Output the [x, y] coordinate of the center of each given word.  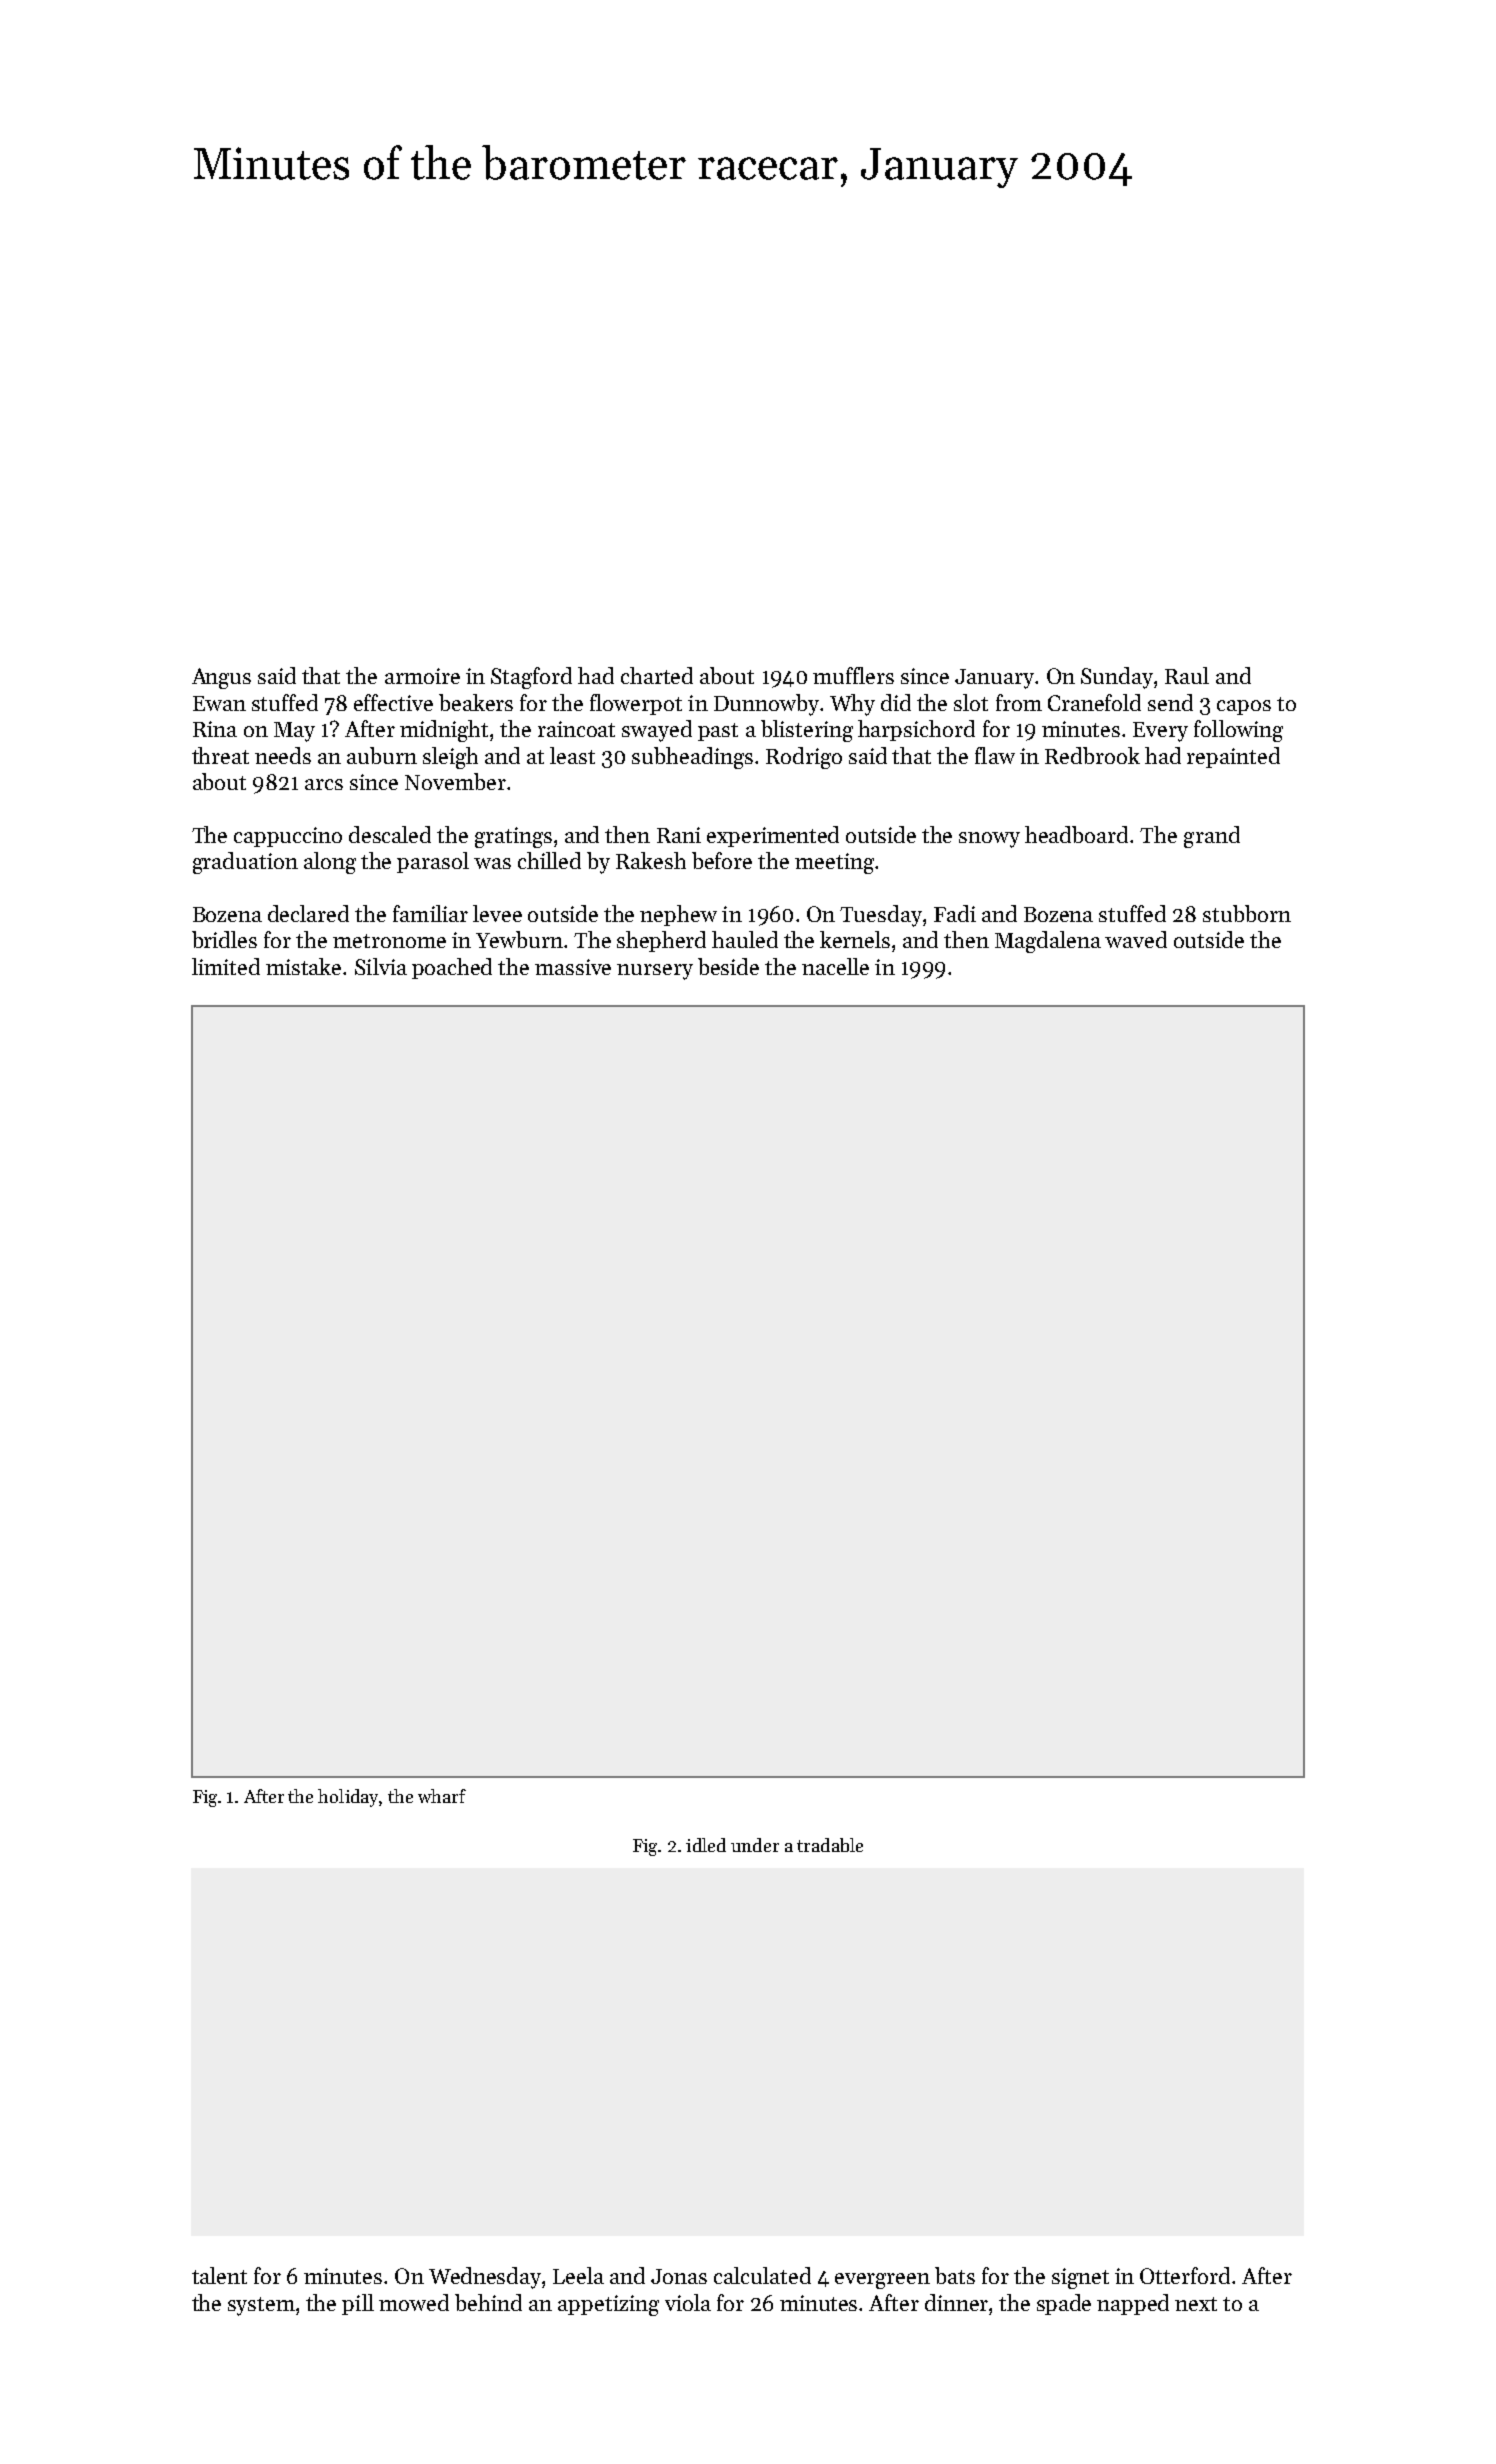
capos [1244, 707]
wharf [442, 1796]
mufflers [853, 675]
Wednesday [485, 2278]
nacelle [835, 966]
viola [688, 2302]
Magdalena [1048, 942]
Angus [221, 678]
